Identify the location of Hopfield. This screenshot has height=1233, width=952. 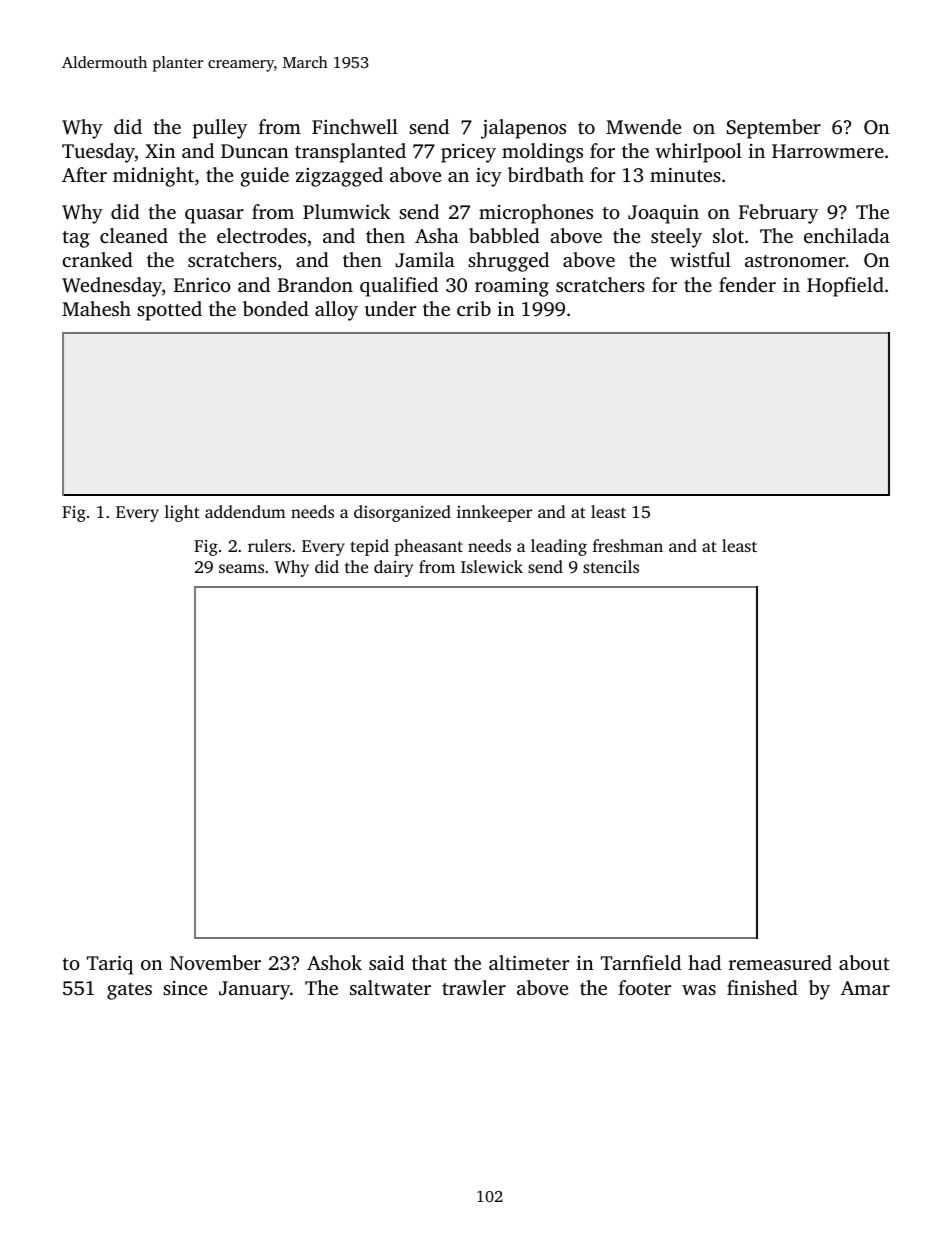
(845, 287).
